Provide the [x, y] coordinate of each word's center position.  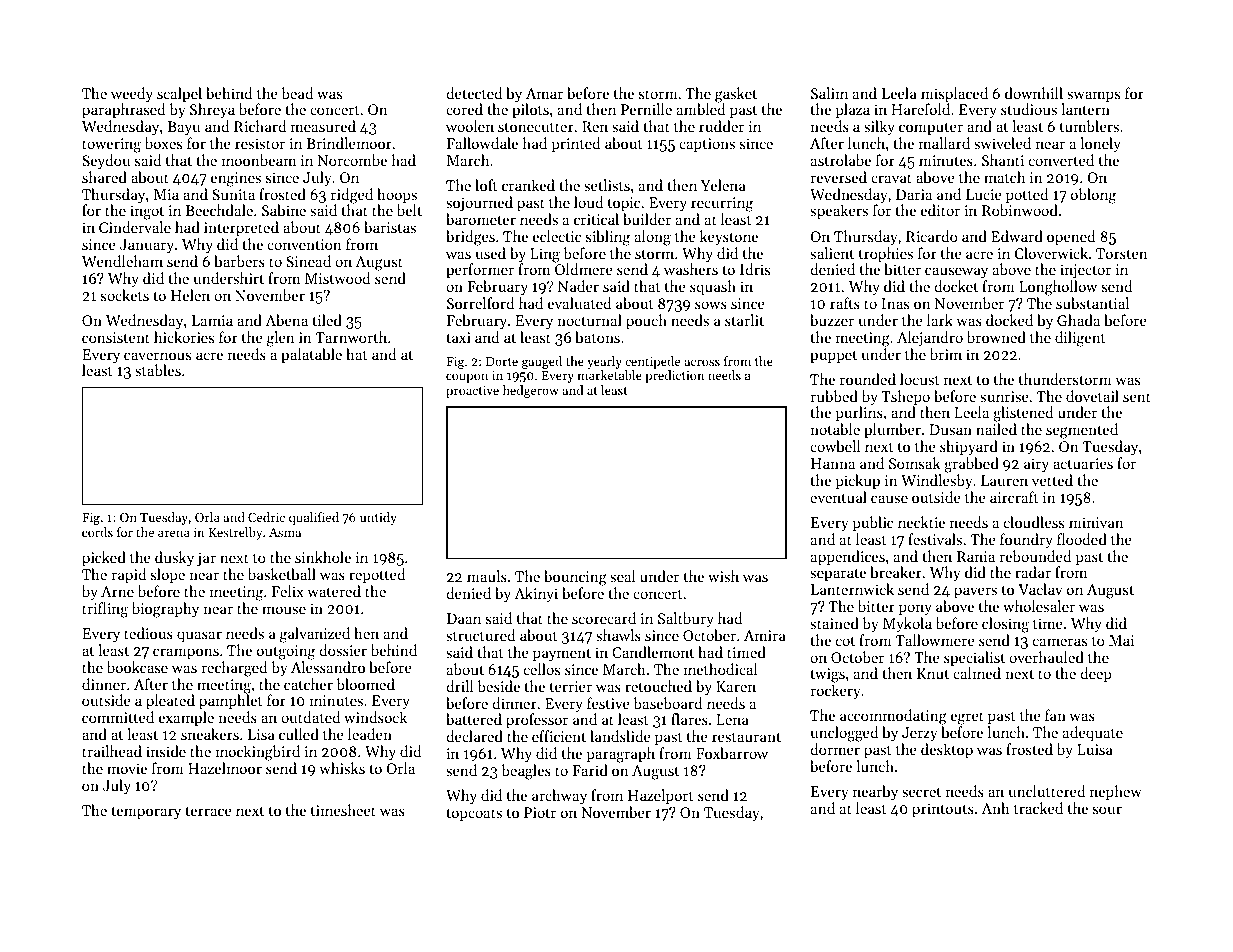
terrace [208, 811]
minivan [1096, 522]
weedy [132, 95]
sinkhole [323, 557]
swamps [1093, 96]
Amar [544, 93]
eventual [838, 497]
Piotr [540, 812]
